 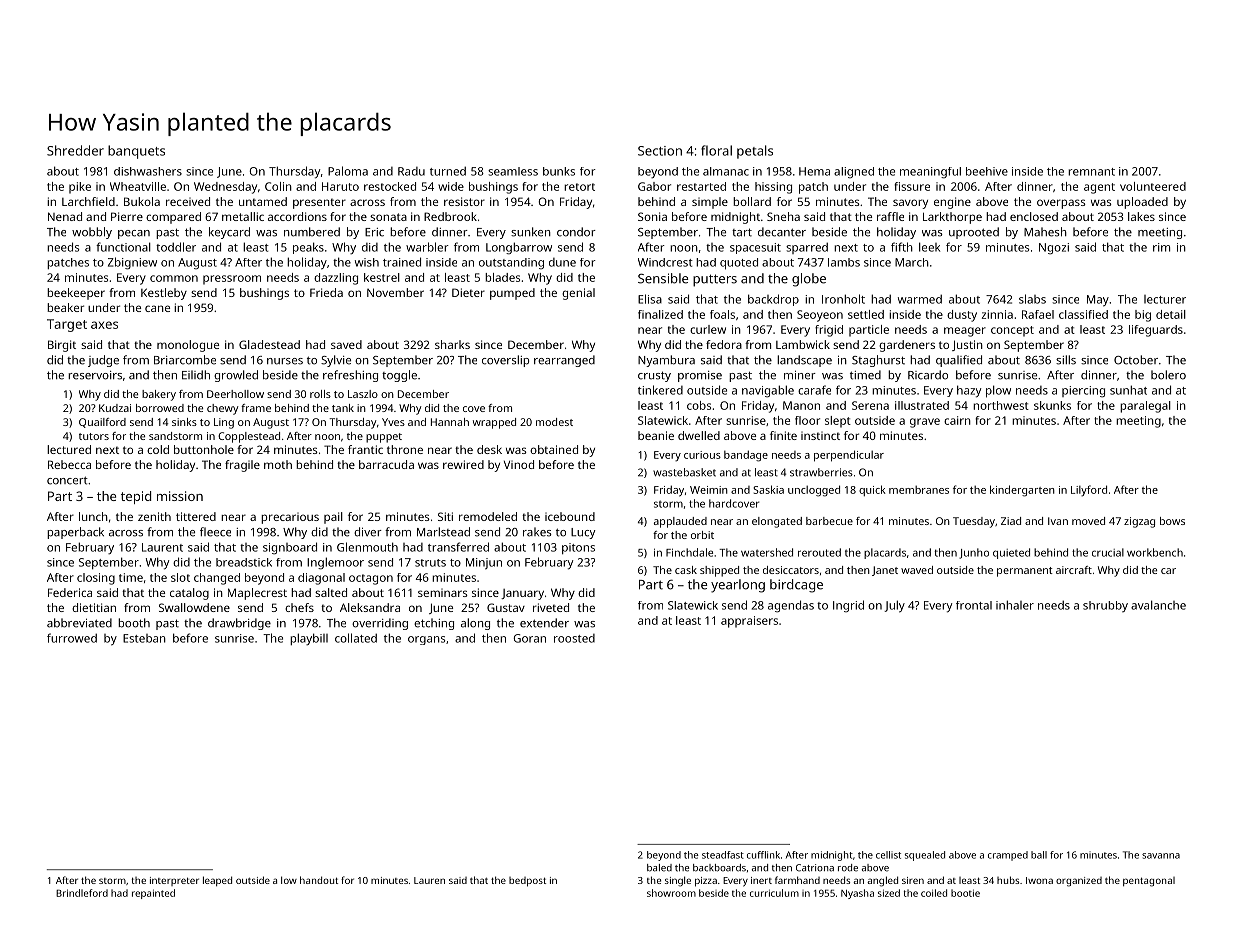 What do you see at coordinates (174, 881) in the screenshot?
I see `interpreter` at bounding box center [174, 881].
